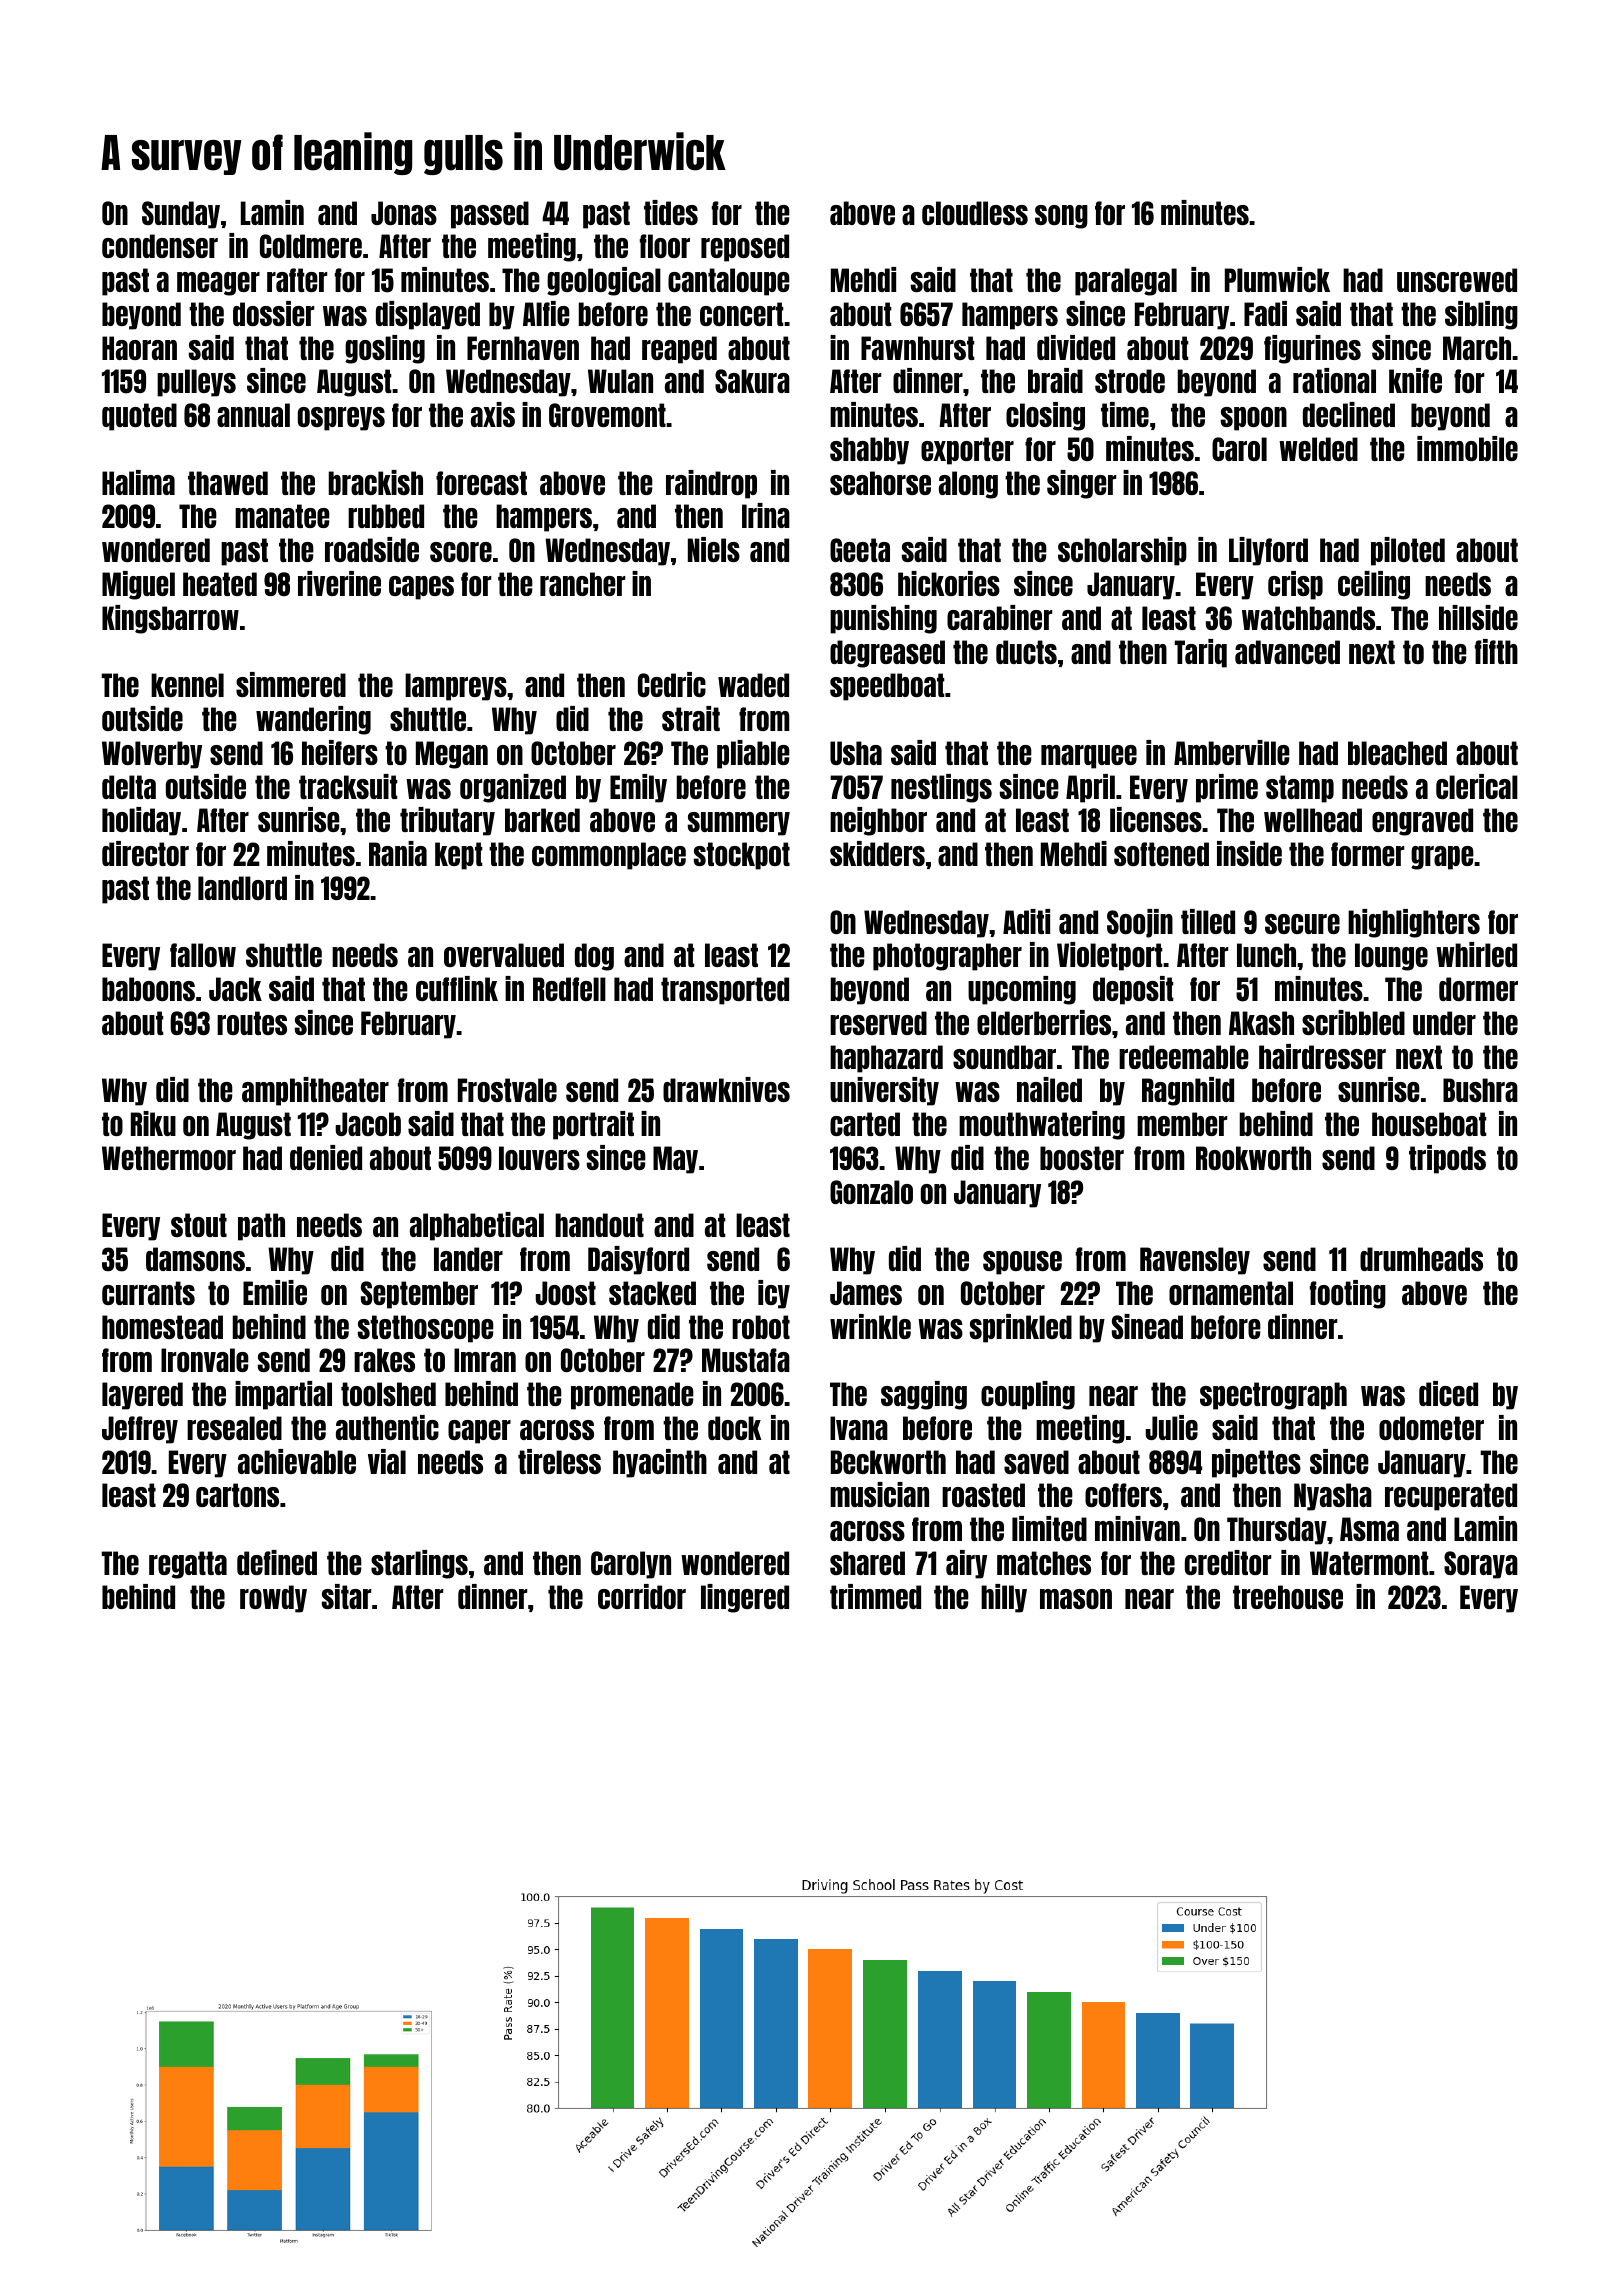 The height and width of the screenshot is (2292, 1620). Describe the element at coordinates (559, 1461) in the screenshot. I see `tireless` at that location.
